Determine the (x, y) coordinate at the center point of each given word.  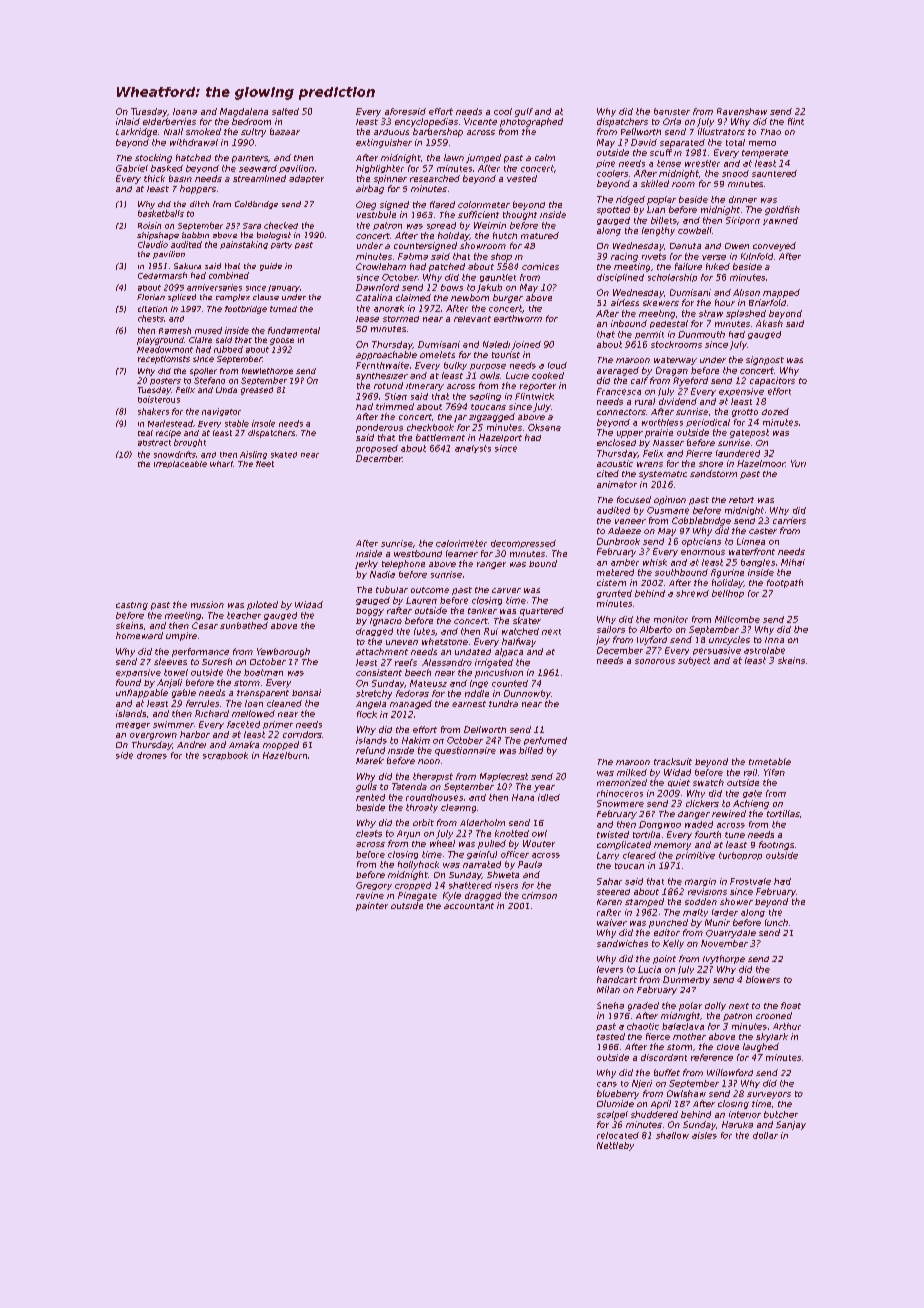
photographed (531, 122)
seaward (258, 168)
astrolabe (764, 650)
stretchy (374, 694)
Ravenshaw (742, 111)
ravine (370, 895)
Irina (774, 640)
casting (132, 606)
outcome (430, 590)
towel (176, 672)
